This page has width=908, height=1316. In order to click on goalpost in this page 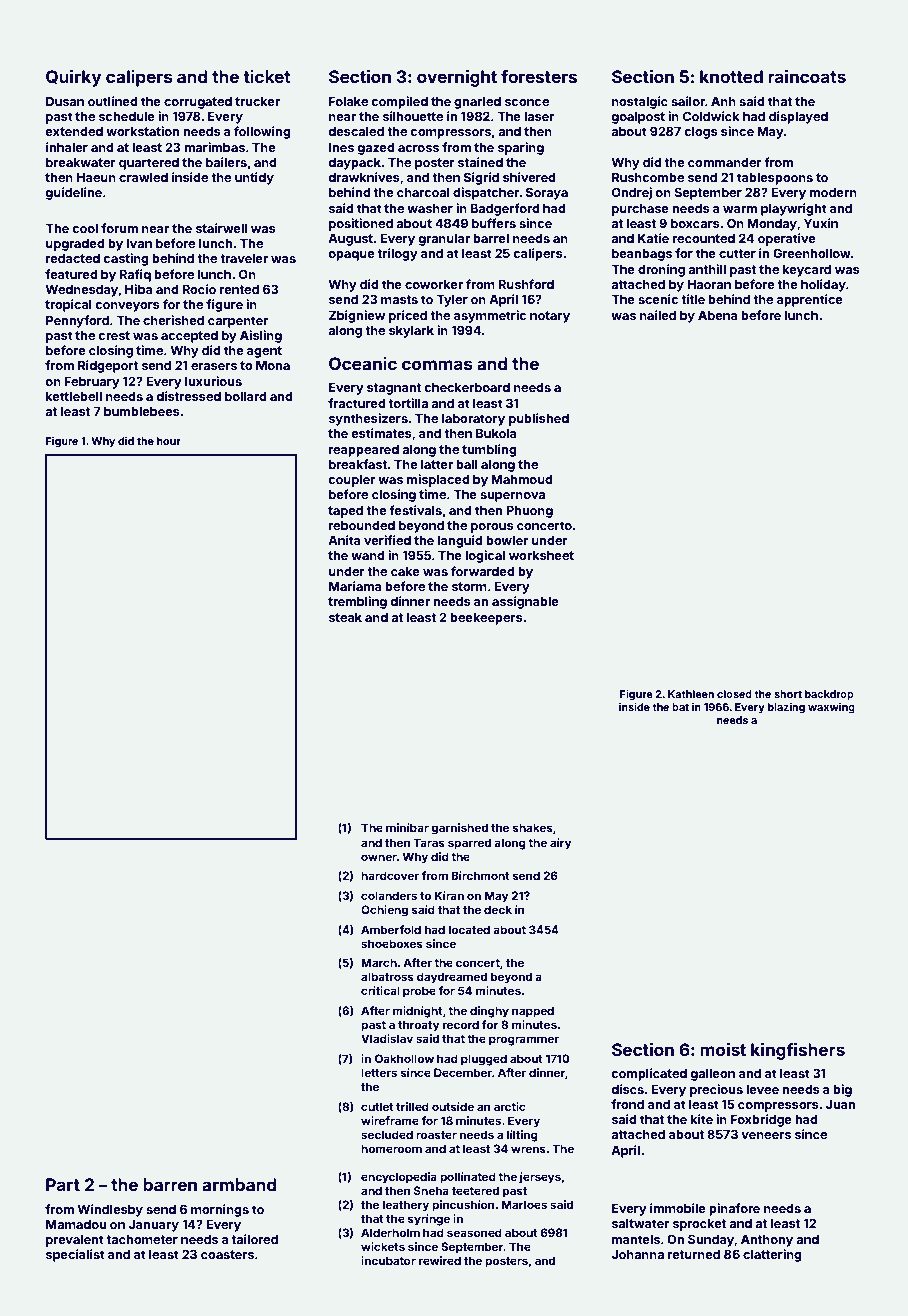, I will do `click(638, 118)`.
